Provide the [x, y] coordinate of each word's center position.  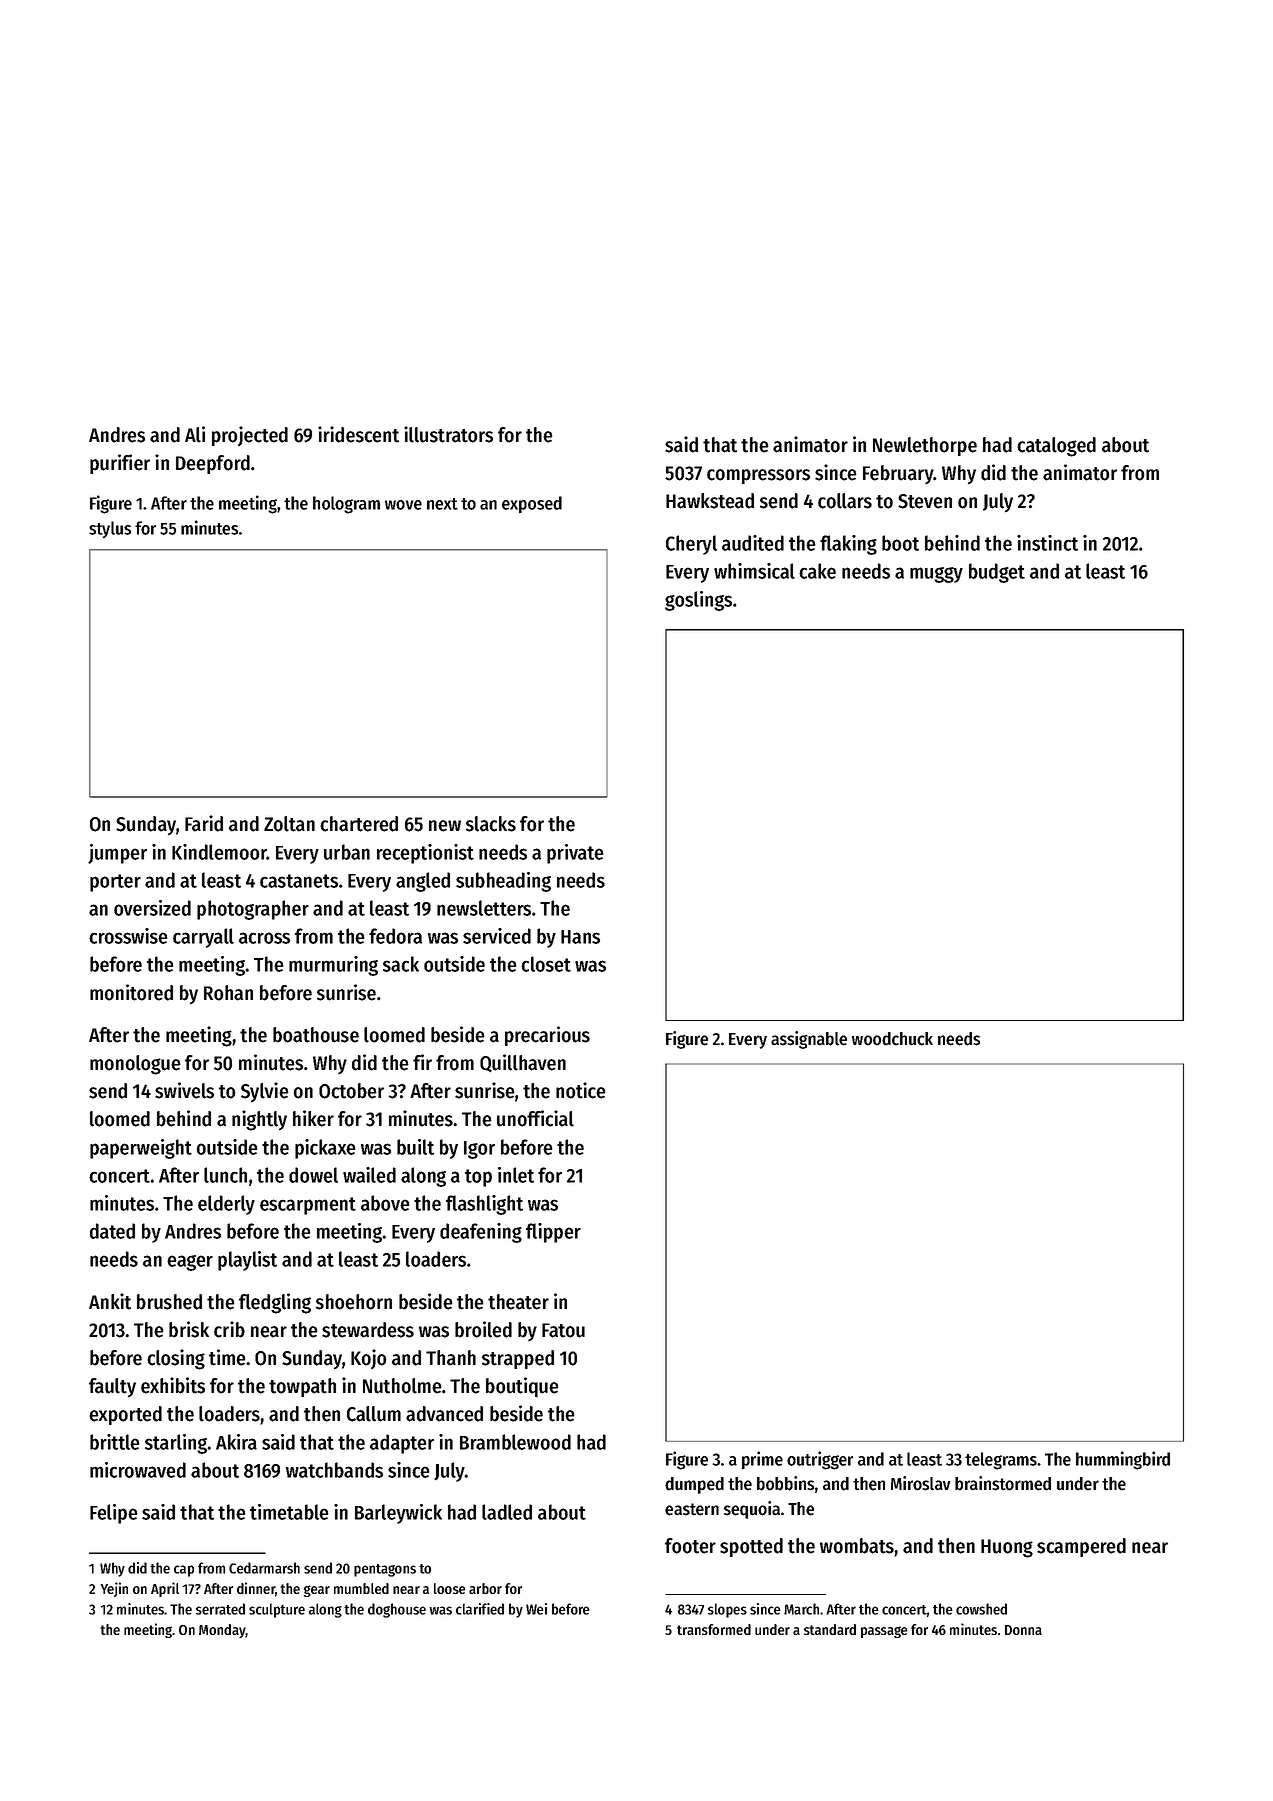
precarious [547, 1036]
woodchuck [892, 1039]
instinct [1047, 543]
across [264, 938]
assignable [809, 1040]
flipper [553, 1233]
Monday [222, 1631]
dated [112, 1231]
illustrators [448, 434]
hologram [346, 505]
